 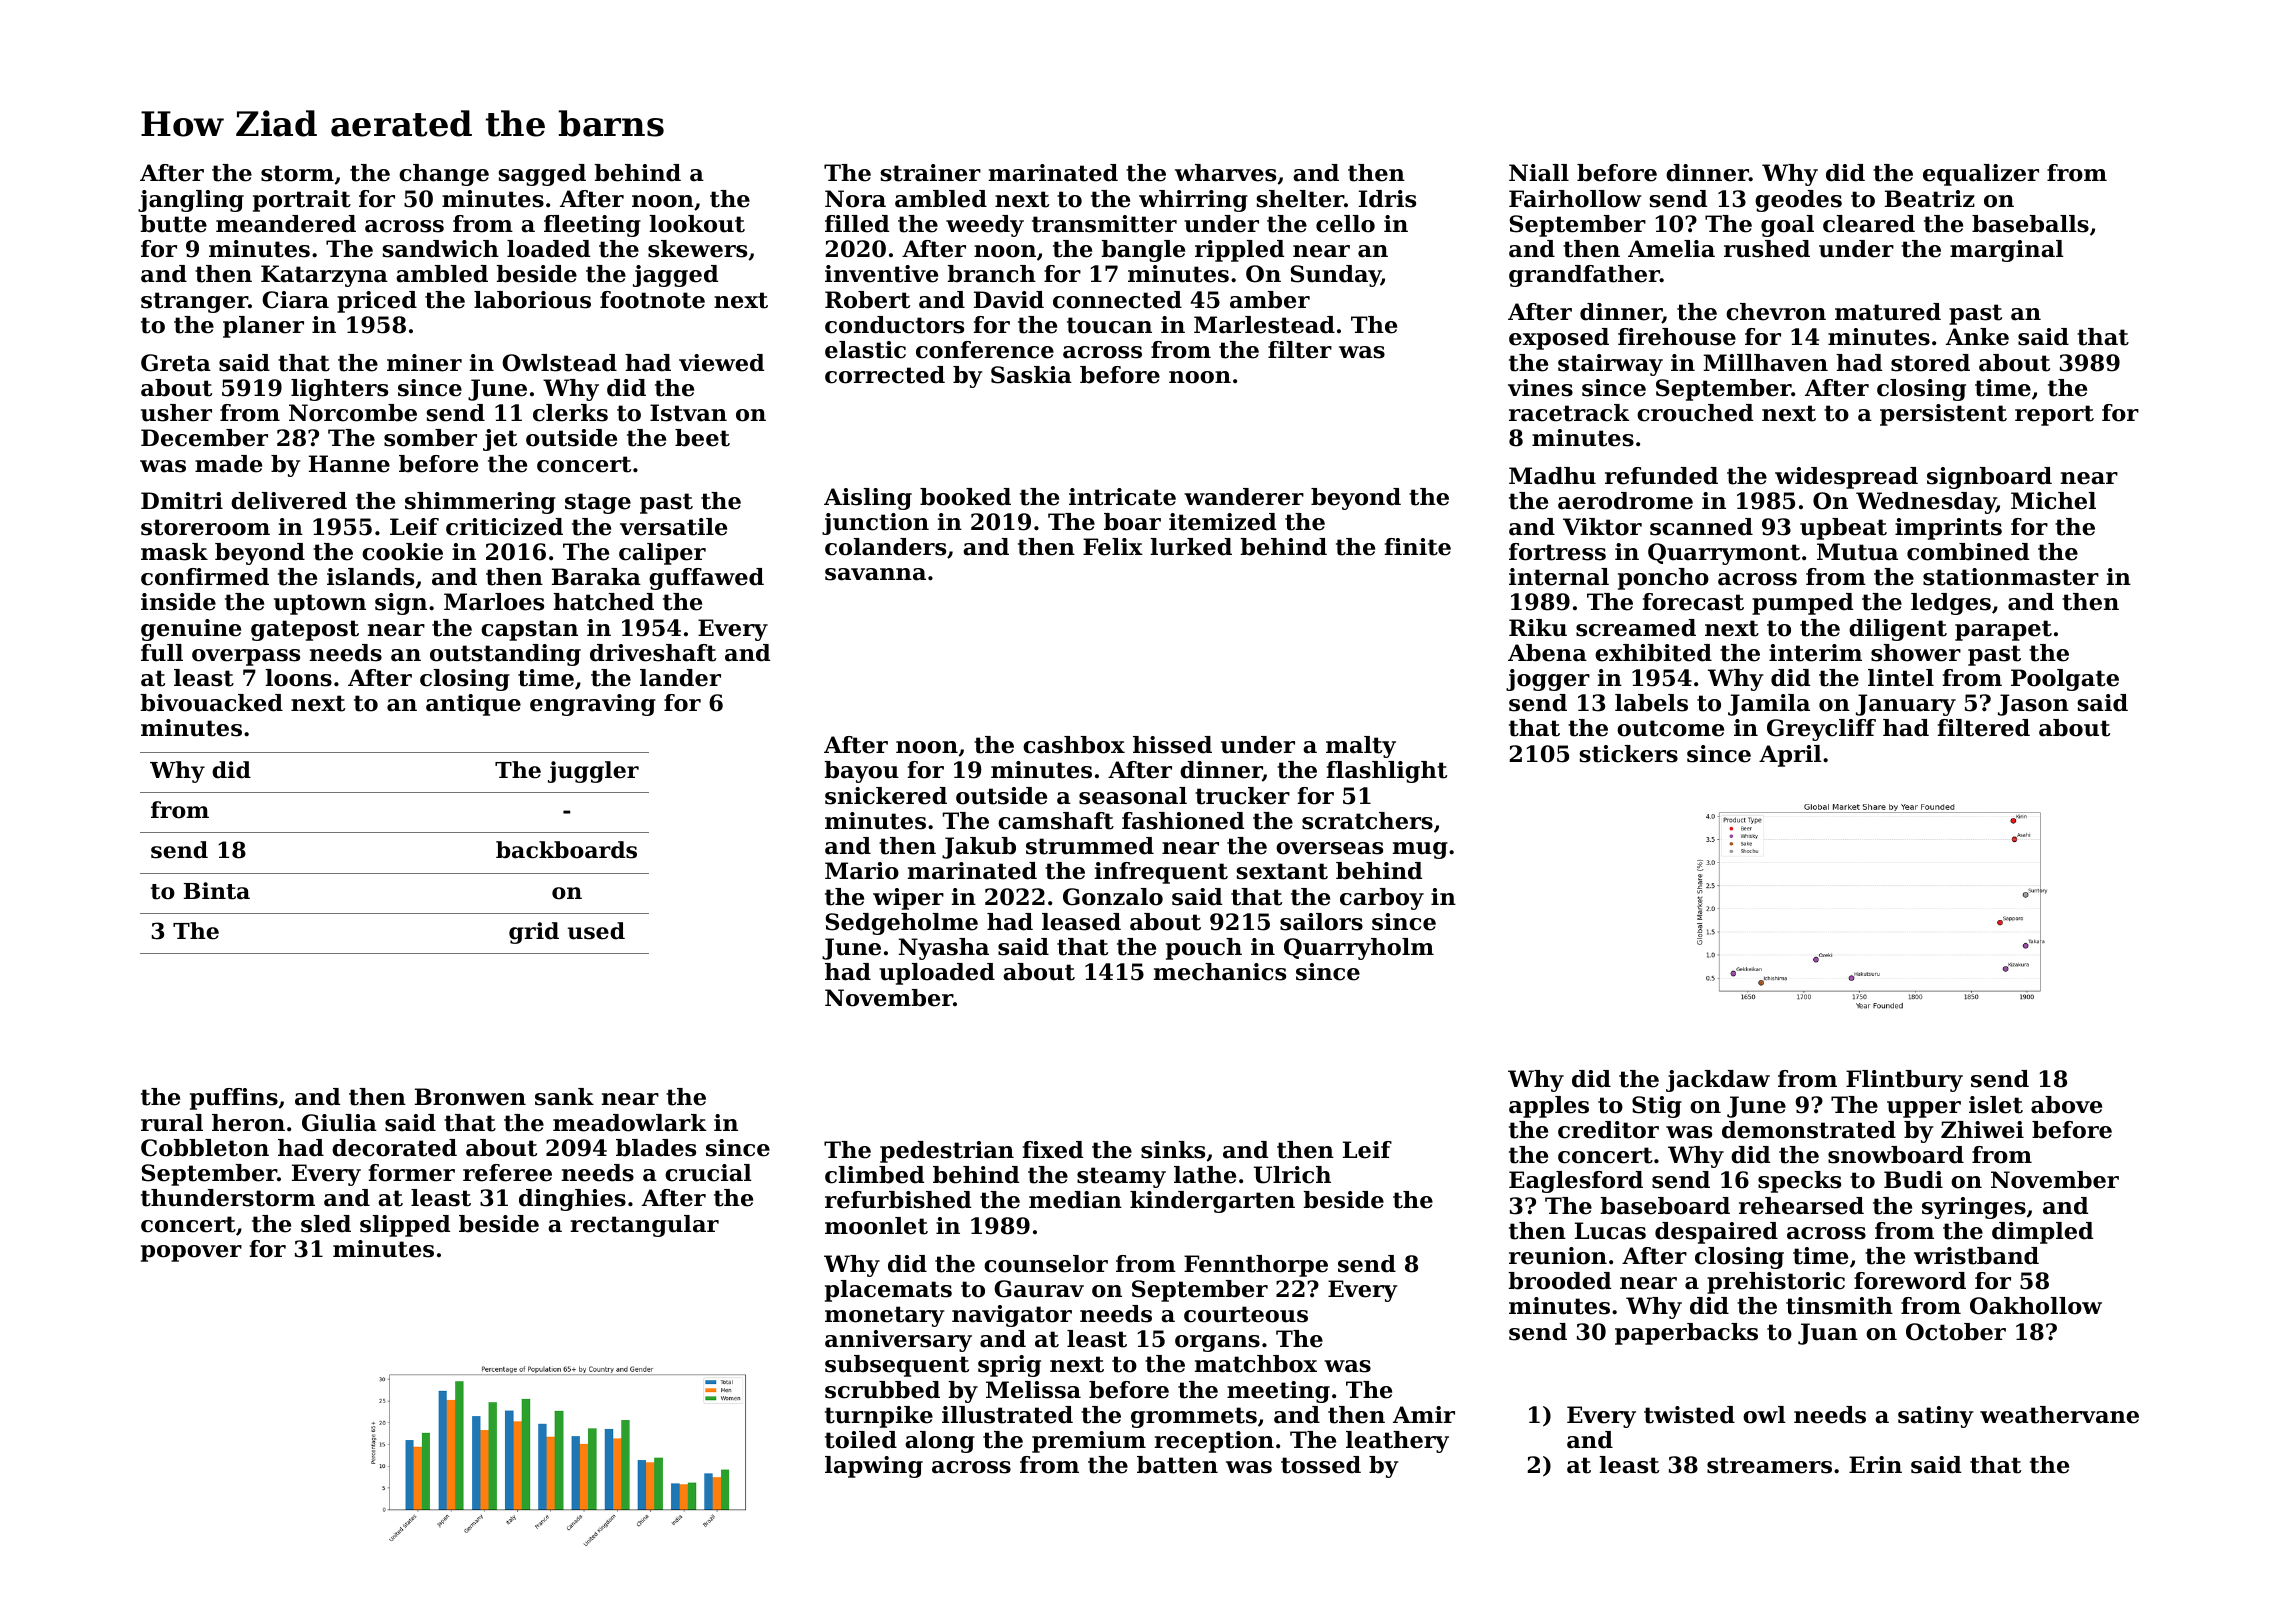 I want to click on strainer, so click(x=930, y=173).
